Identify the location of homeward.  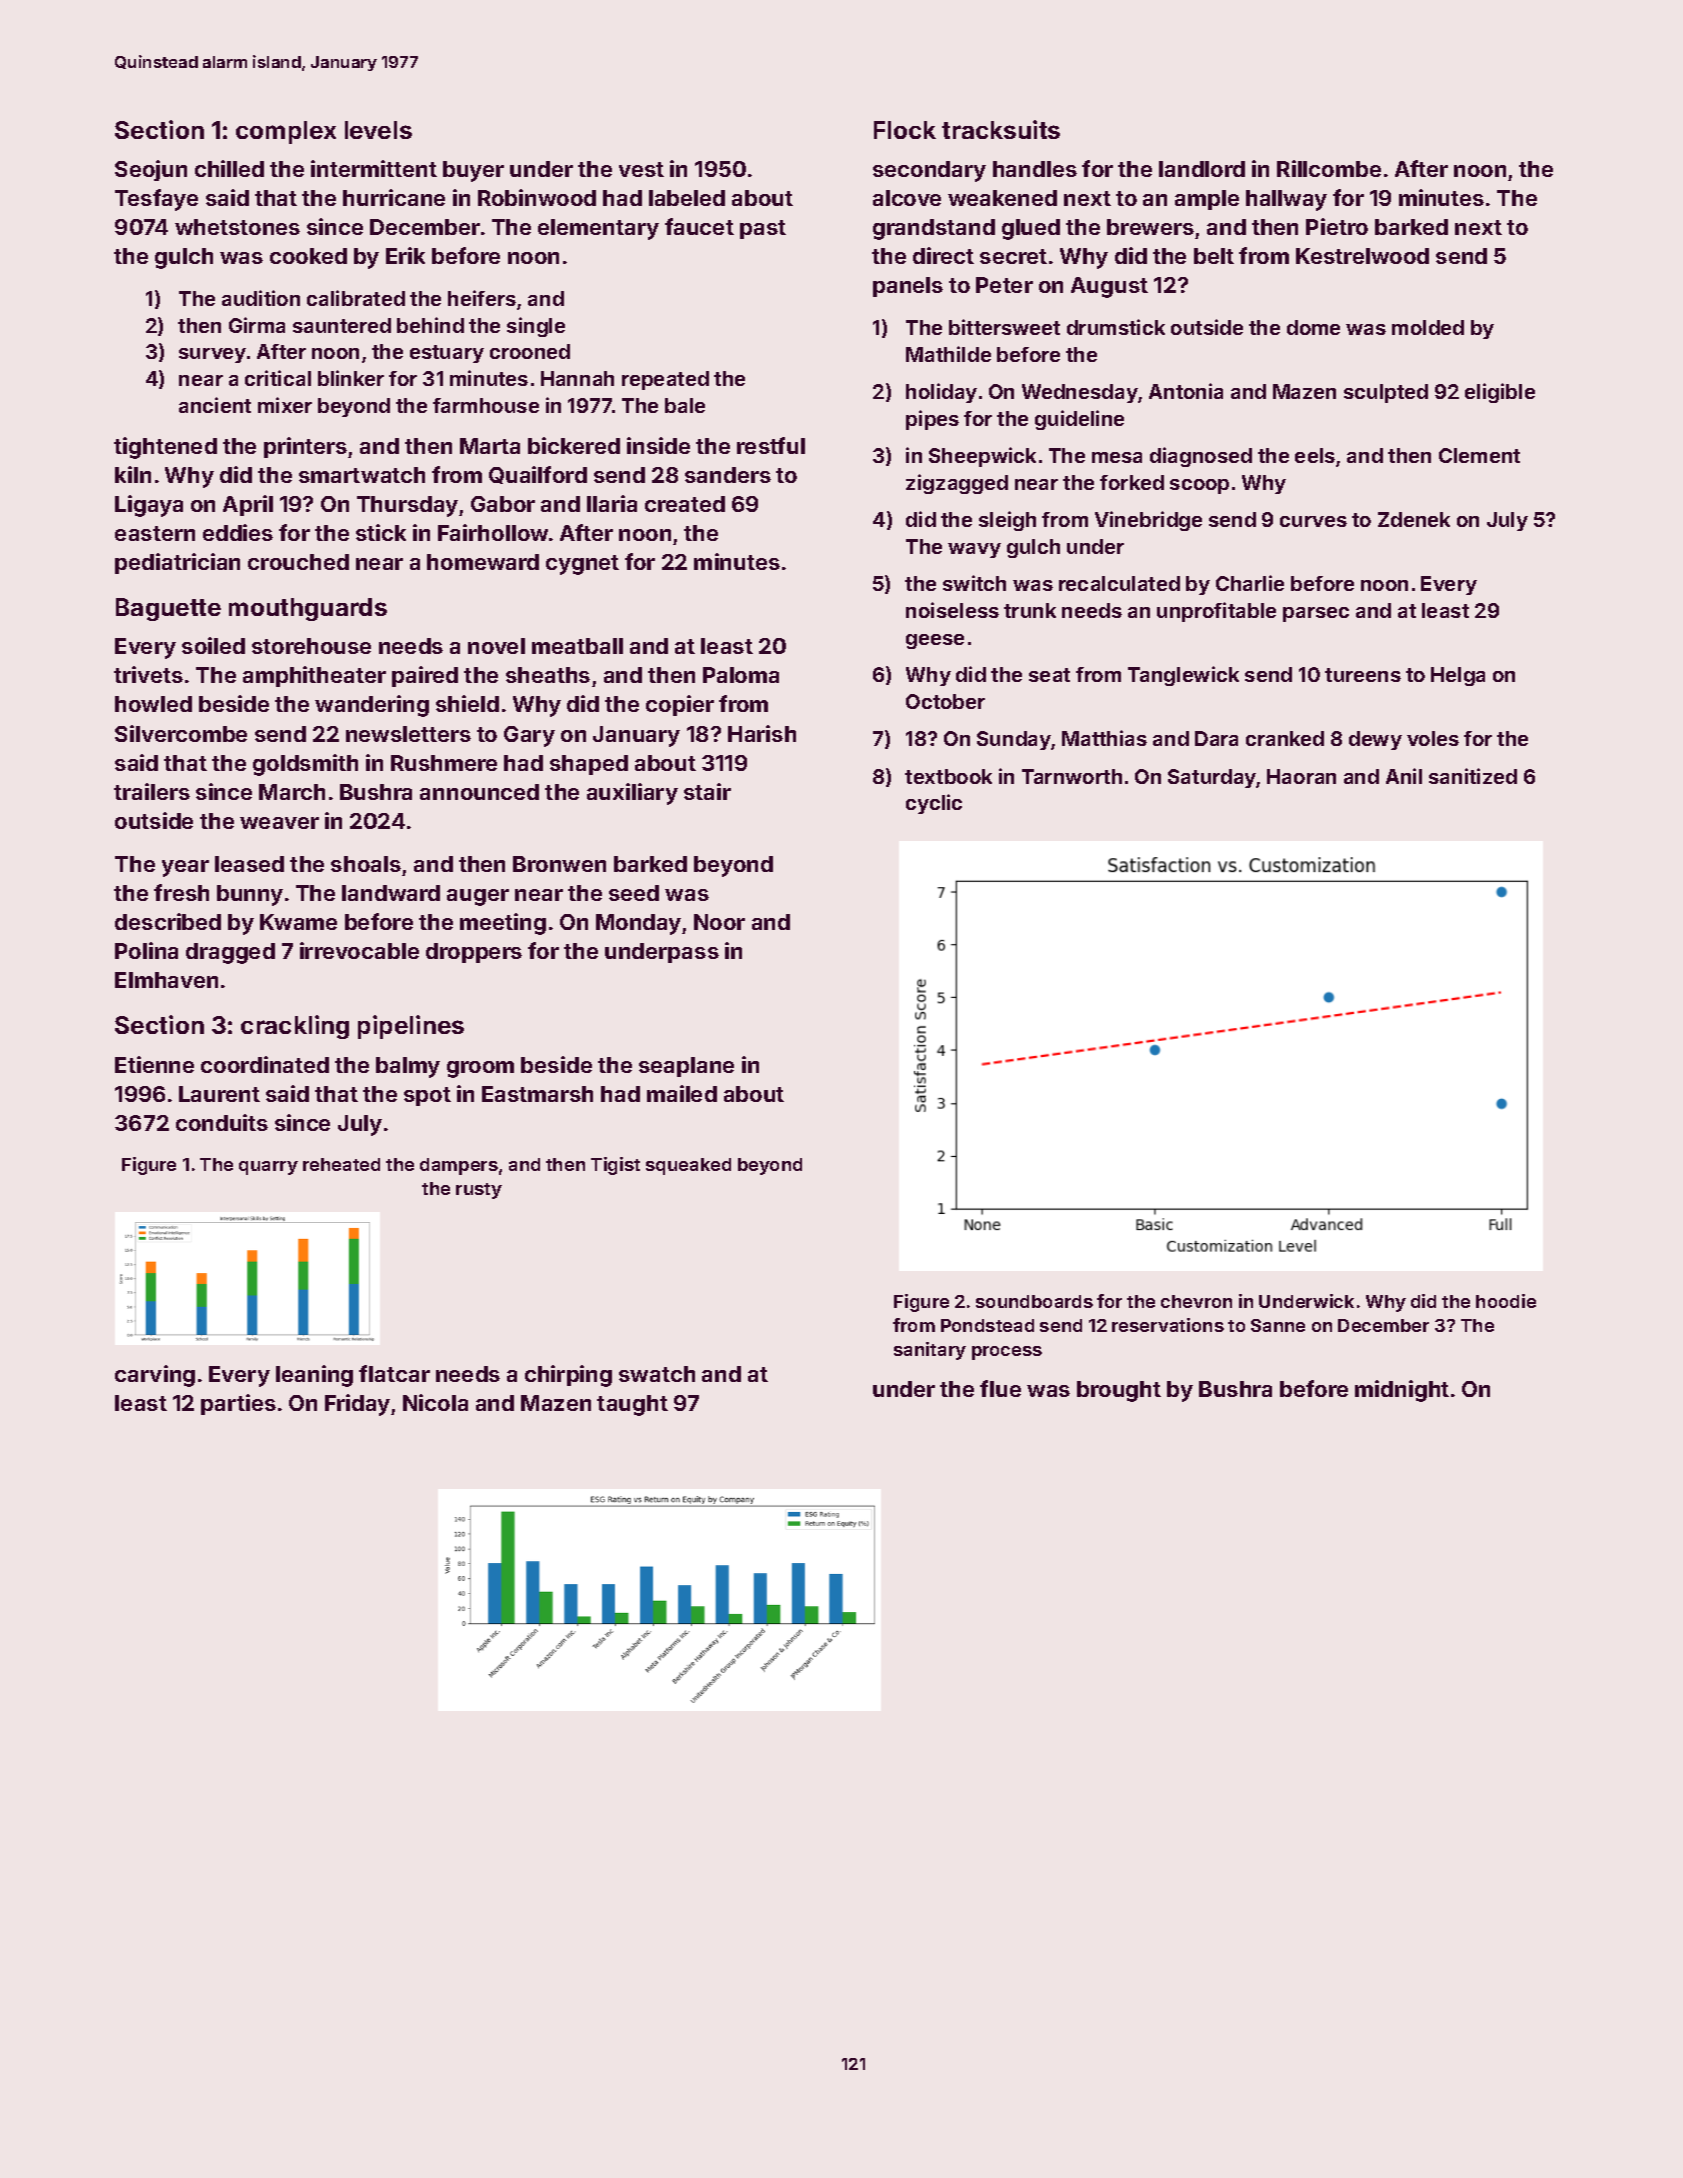
(483, 562).
